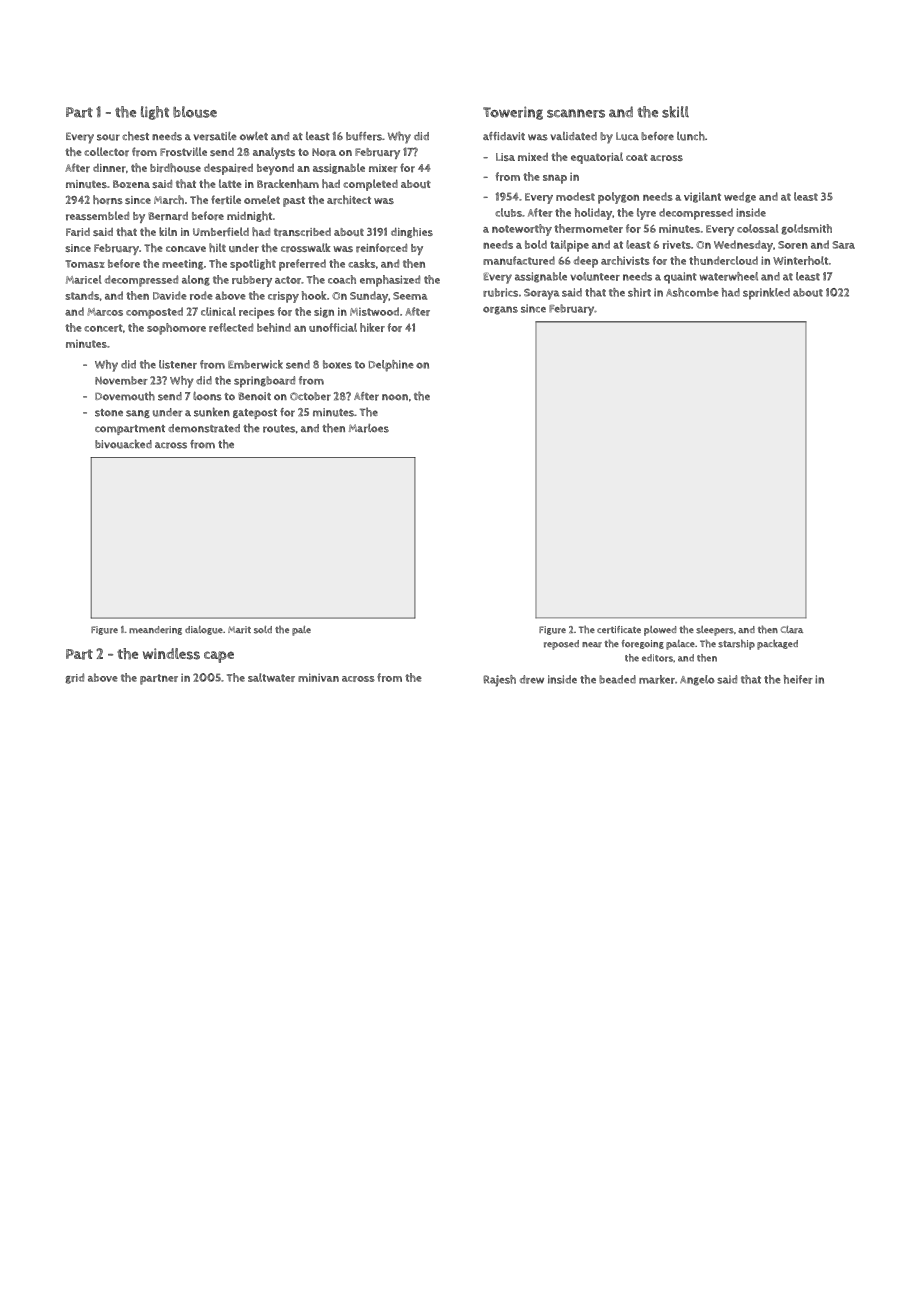  Describe the element at coordinates (155, 630) in the document. I see `meandering` at that location.
